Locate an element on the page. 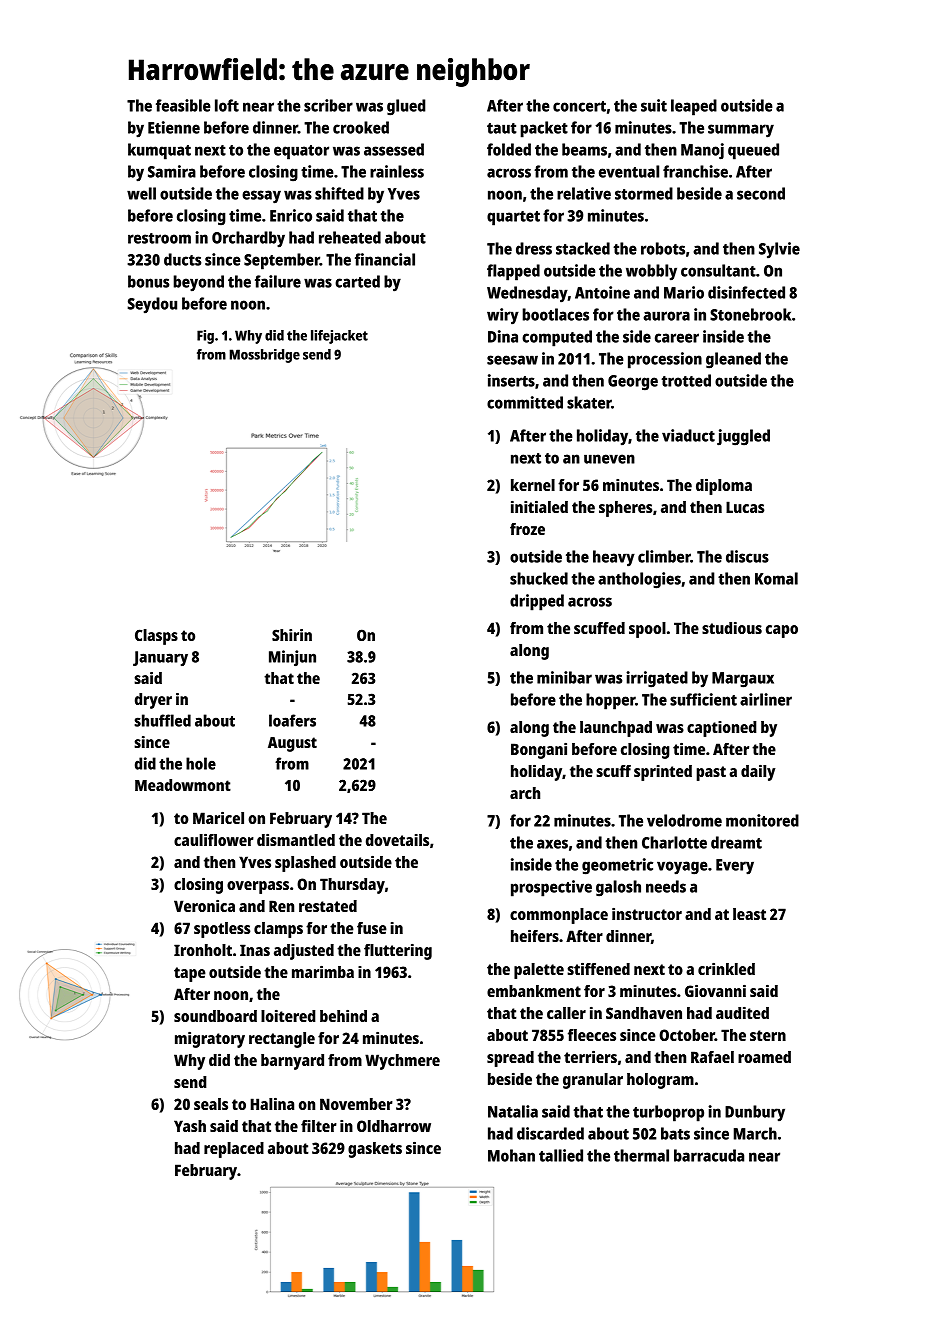 Image resolution: width=929 pixels, height=1319 pixels. scriber is located at coordinates (328, 105).
